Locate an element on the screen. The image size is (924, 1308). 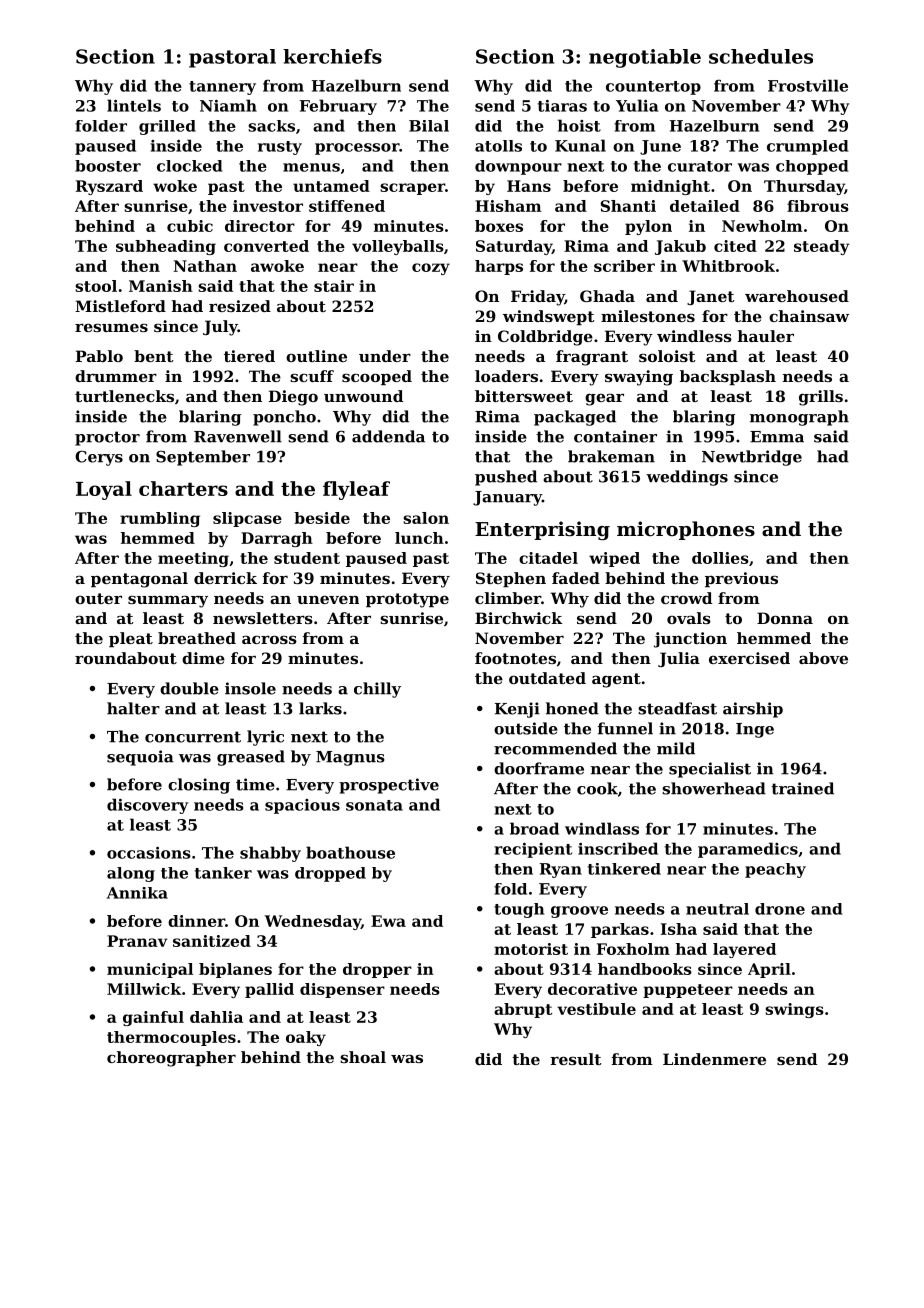
result is located at coordinates (575, 1059).
